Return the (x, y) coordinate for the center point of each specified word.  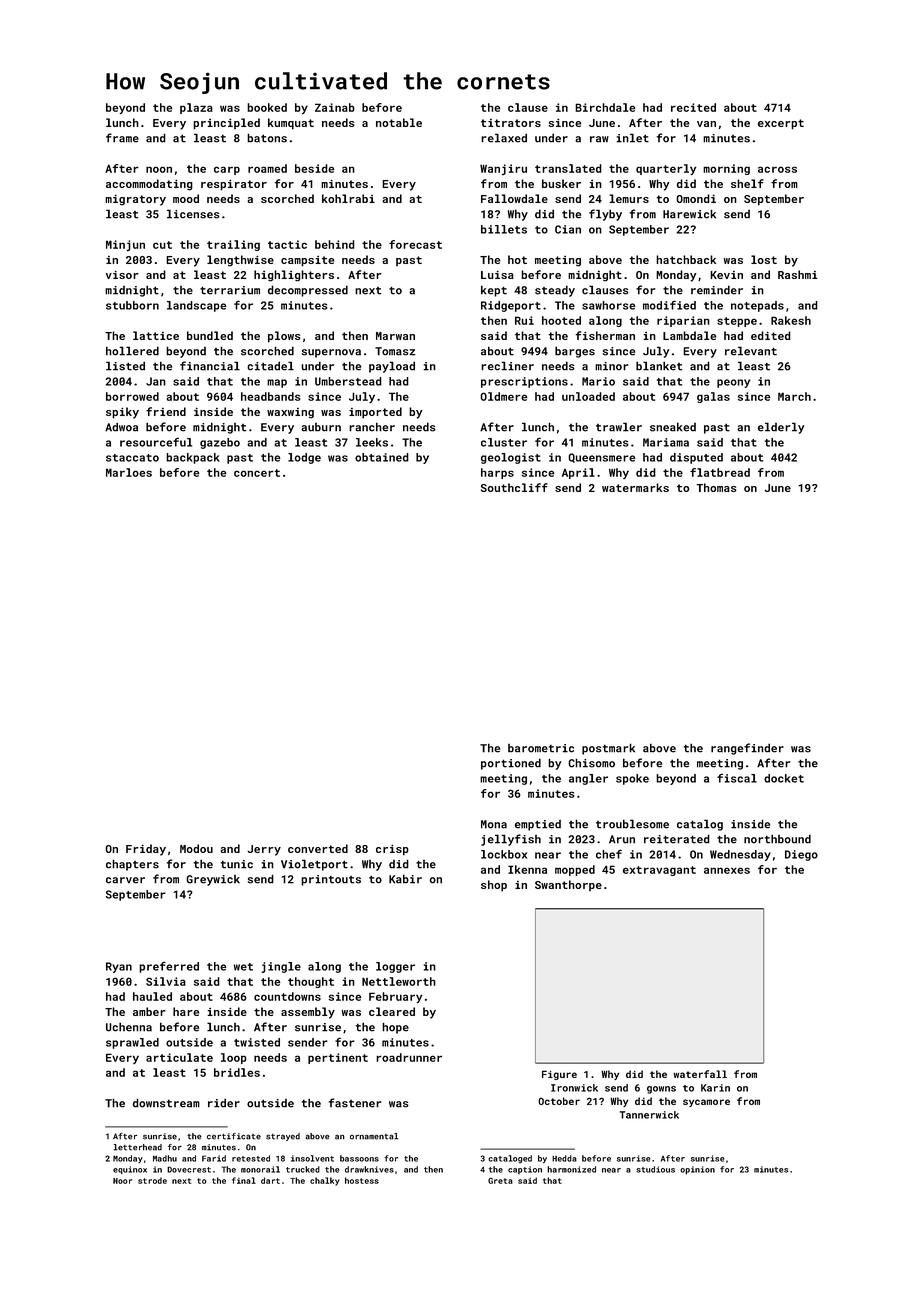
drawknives (369, 1169)
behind (335, 244)
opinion (697, 1170)
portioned (511, 764)
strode (152, 1180)
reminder (717, 290)
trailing (233, 245)
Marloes (129, 472)
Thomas (716, 487)
